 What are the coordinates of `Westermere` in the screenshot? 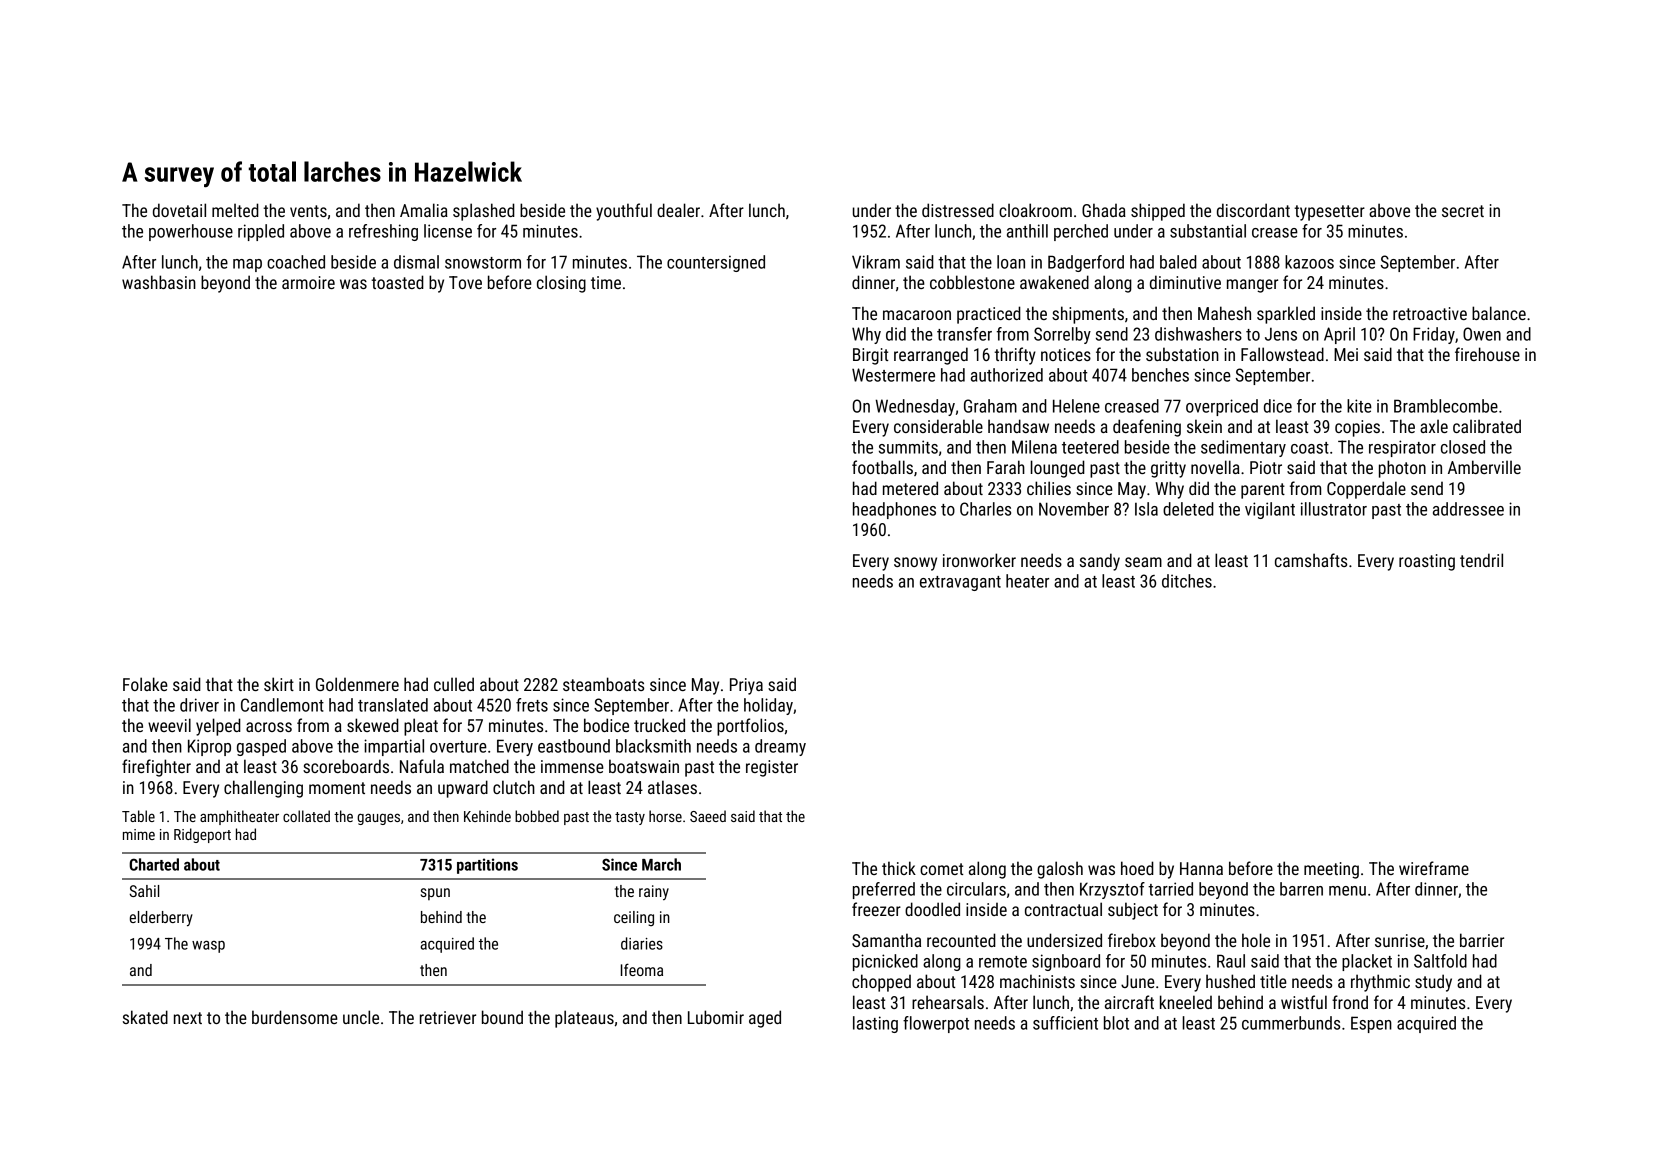 It's located at (893, 375).
